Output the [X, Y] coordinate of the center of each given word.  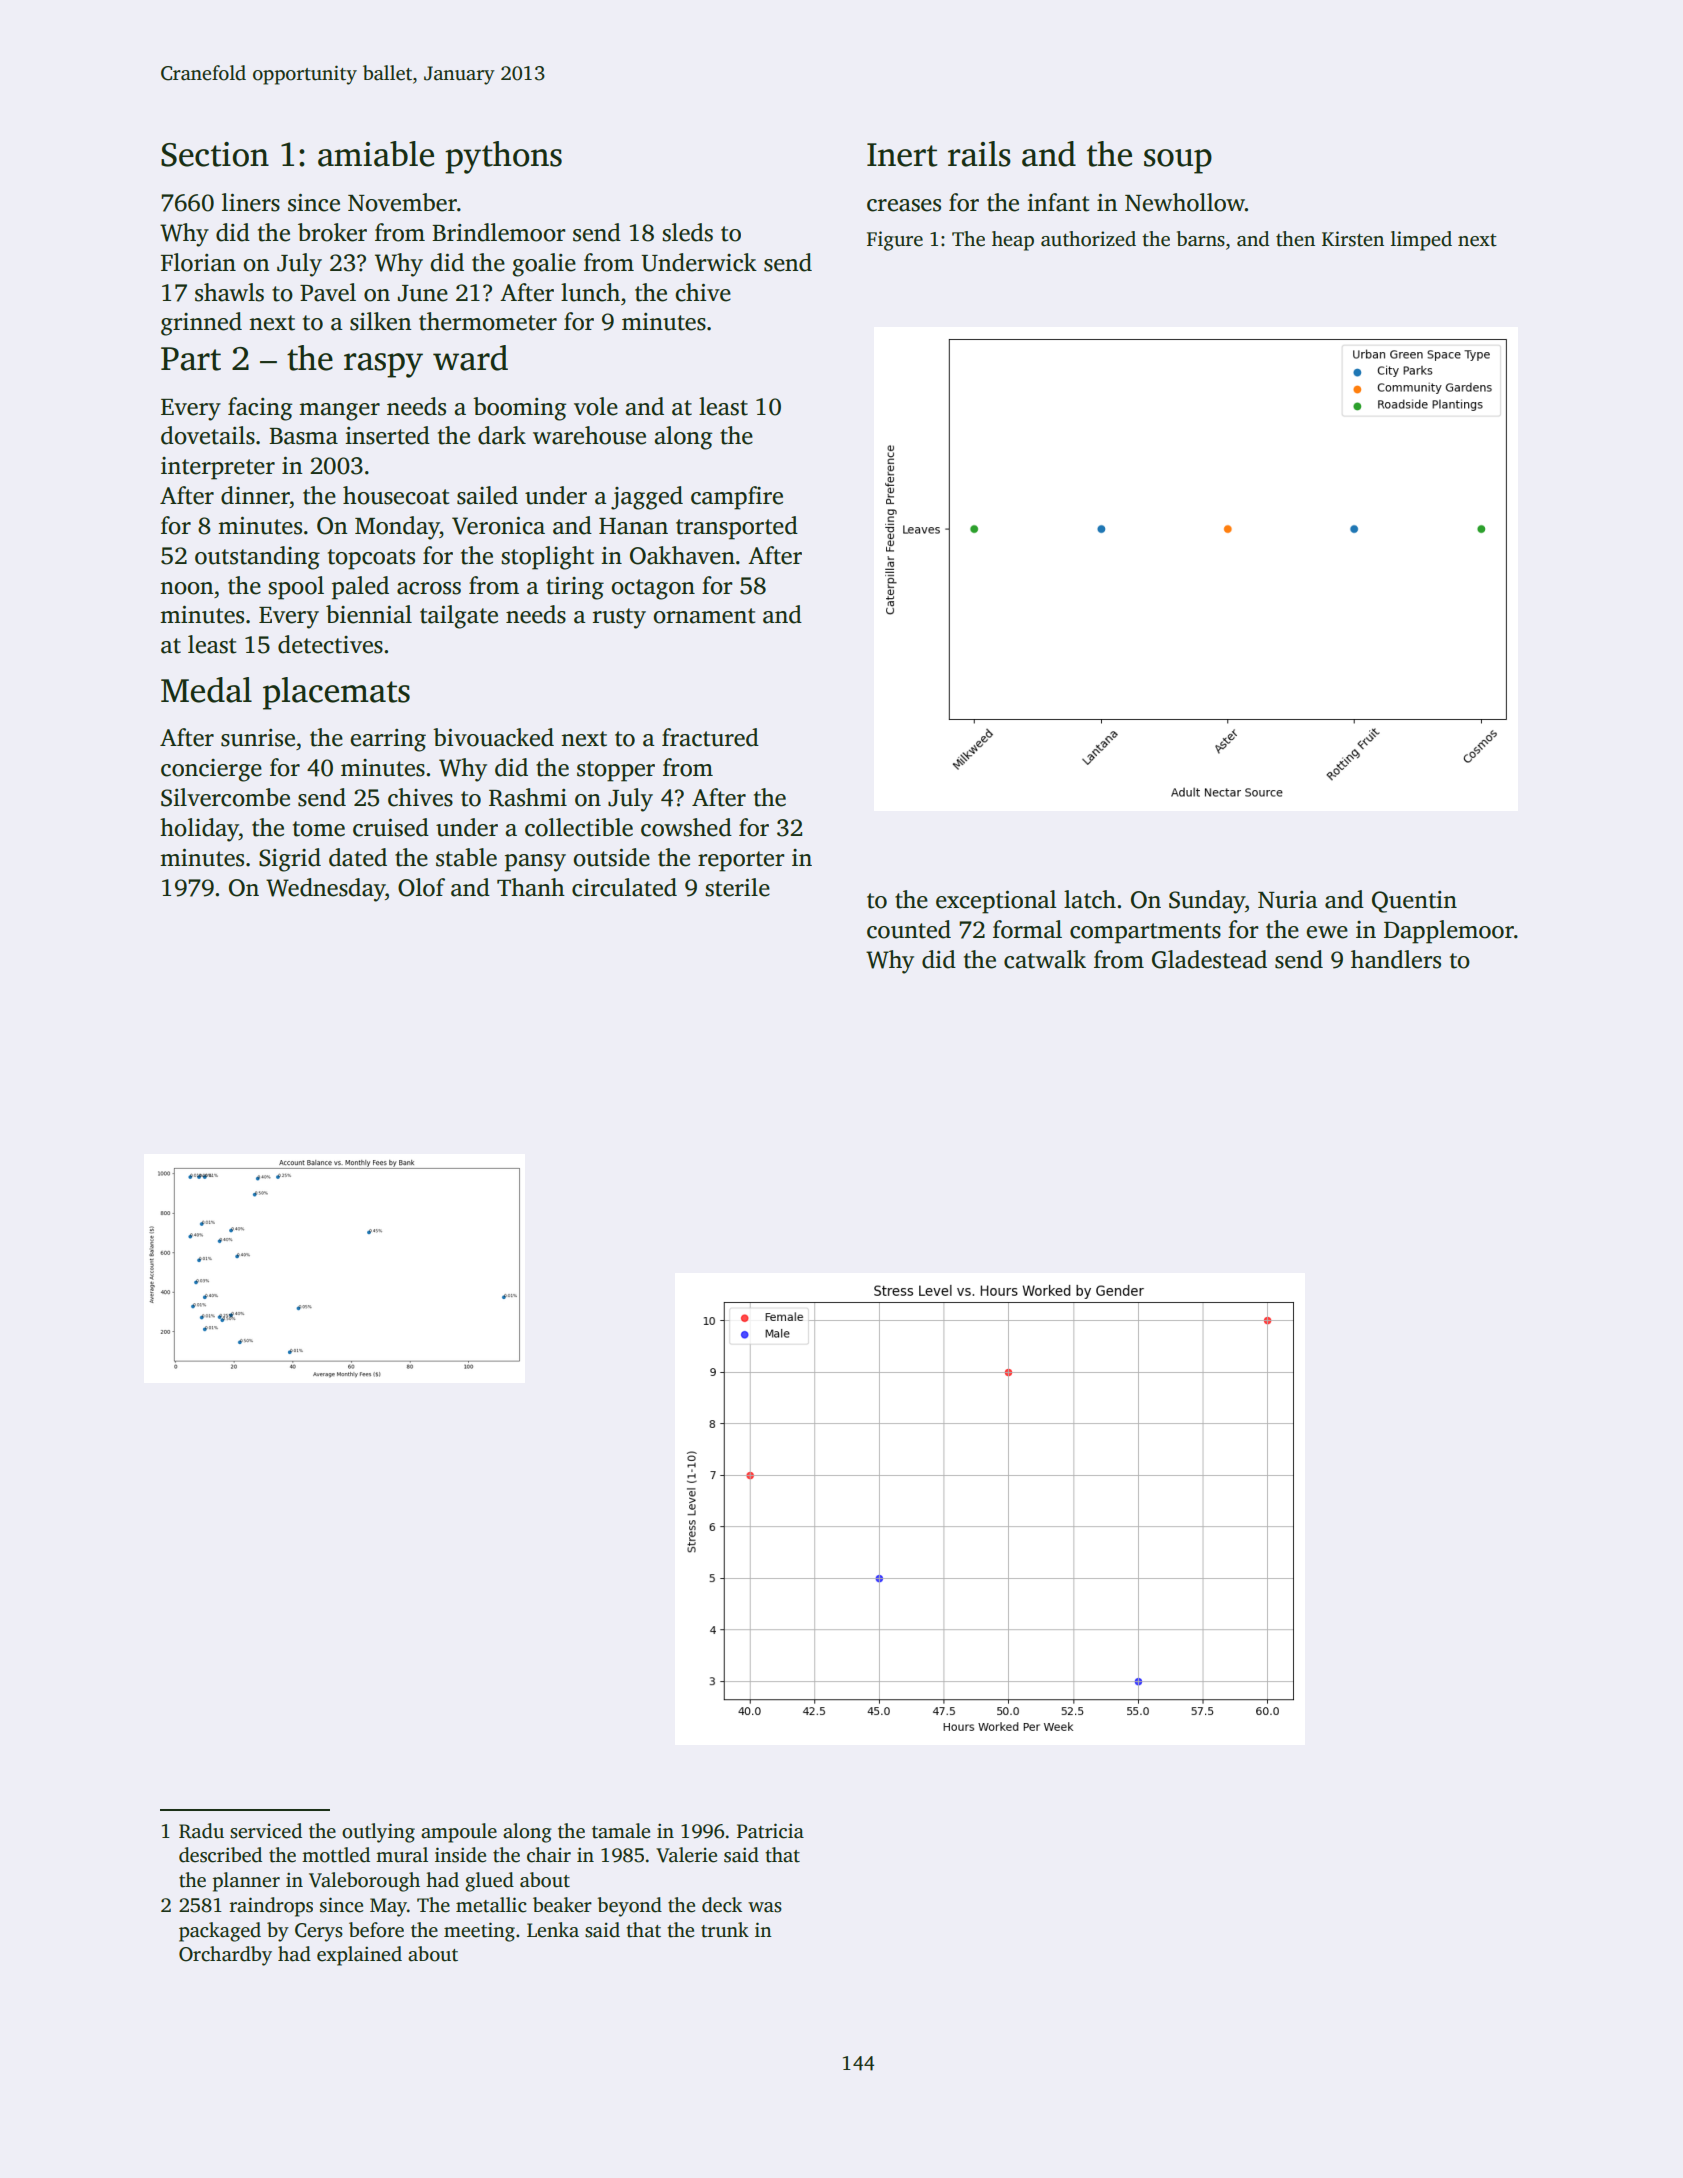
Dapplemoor [1449, 932]
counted [909, 929]
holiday [199, 830]
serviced [266, 1831]
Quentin [1414, 902]
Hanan [633, 526]
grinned [201, 324]
